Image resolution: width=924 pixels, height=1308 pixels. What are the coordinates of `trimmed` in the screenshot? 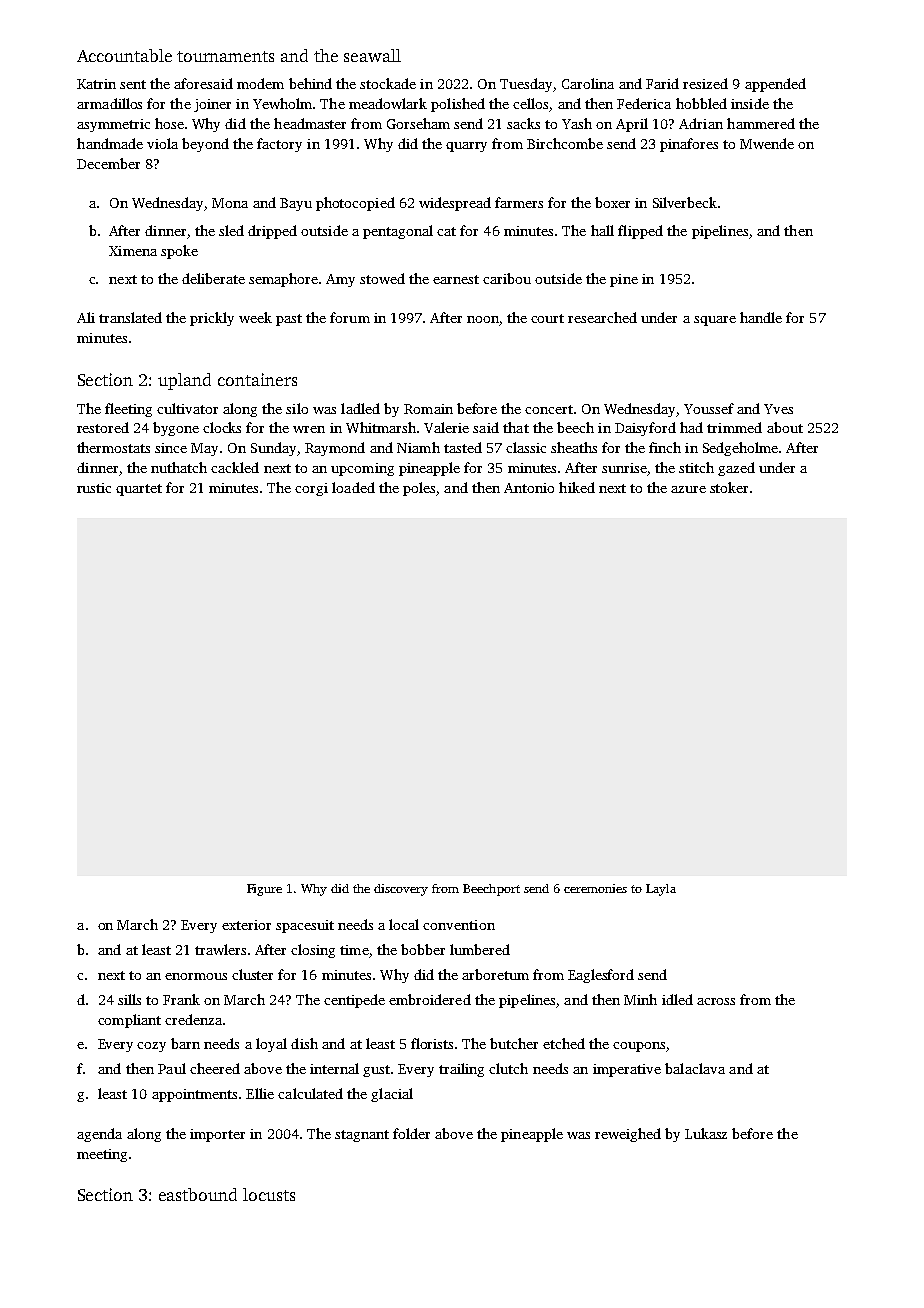 It's located at (734, 427).
